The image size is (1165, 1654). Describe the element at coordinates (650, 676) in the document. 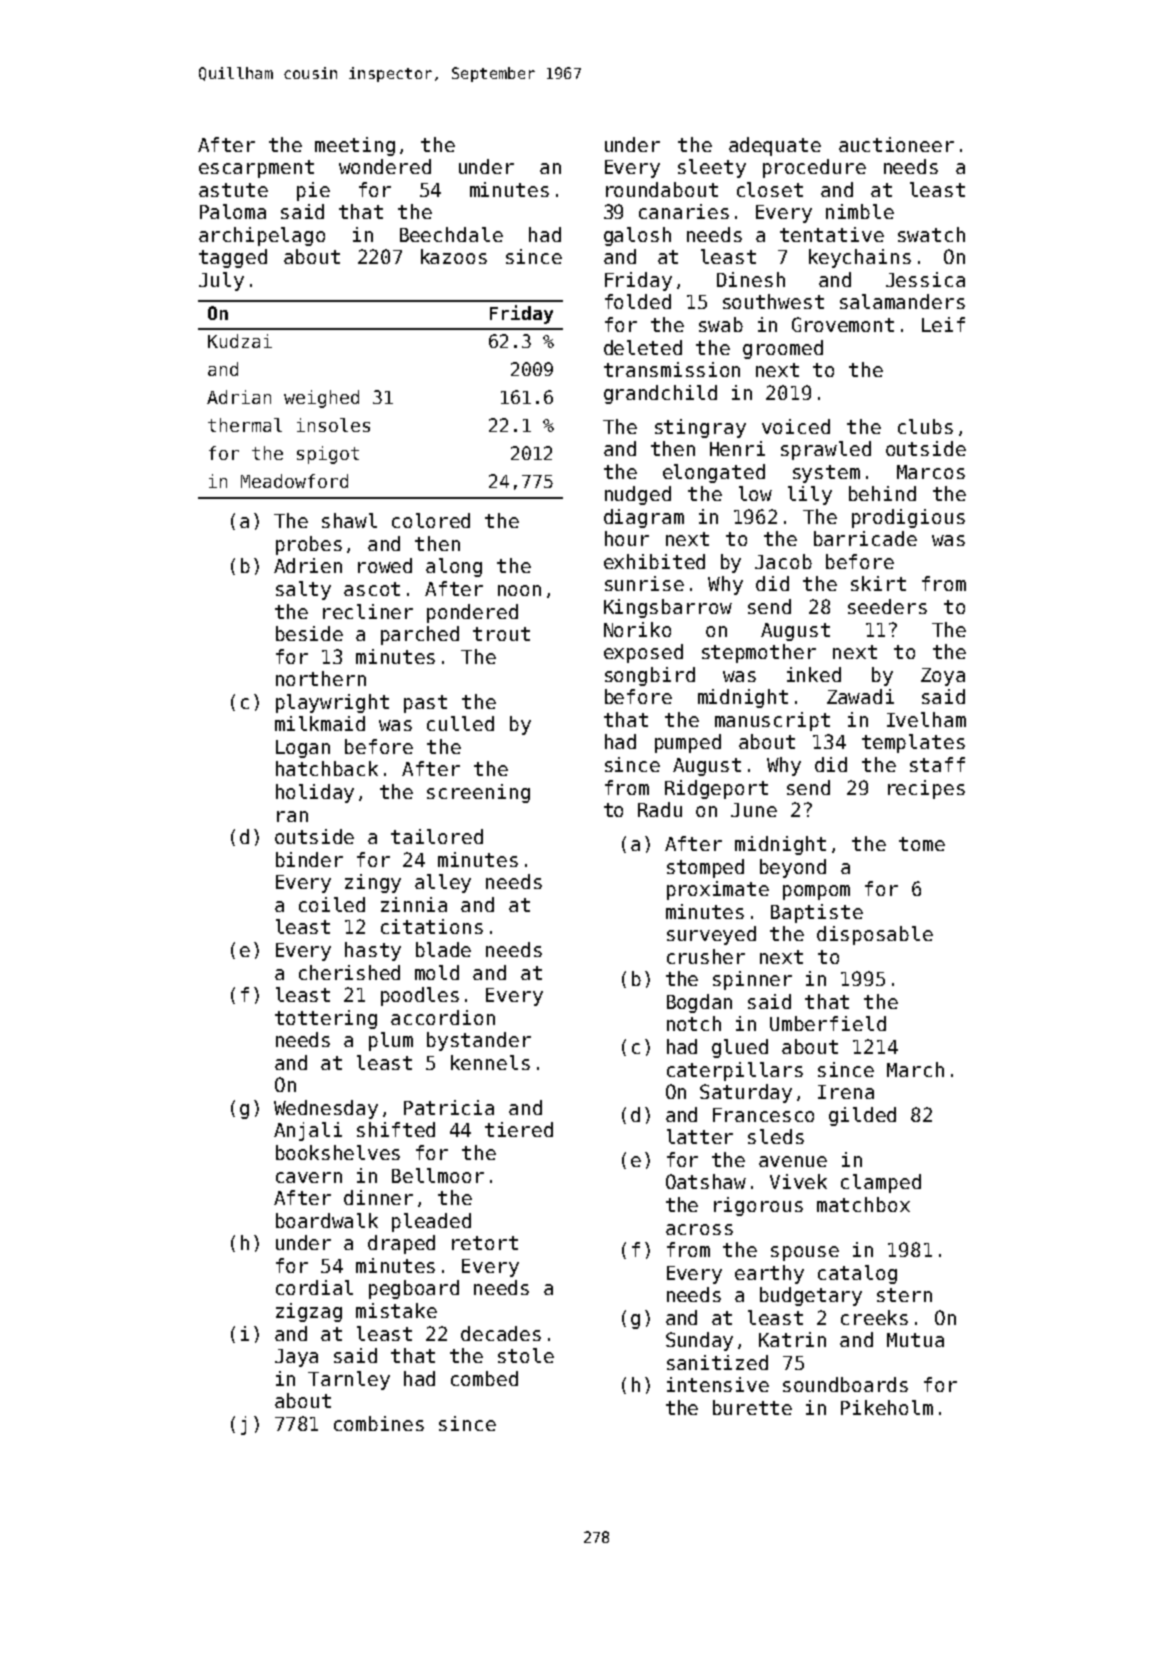

I see `songbird` at that location.
